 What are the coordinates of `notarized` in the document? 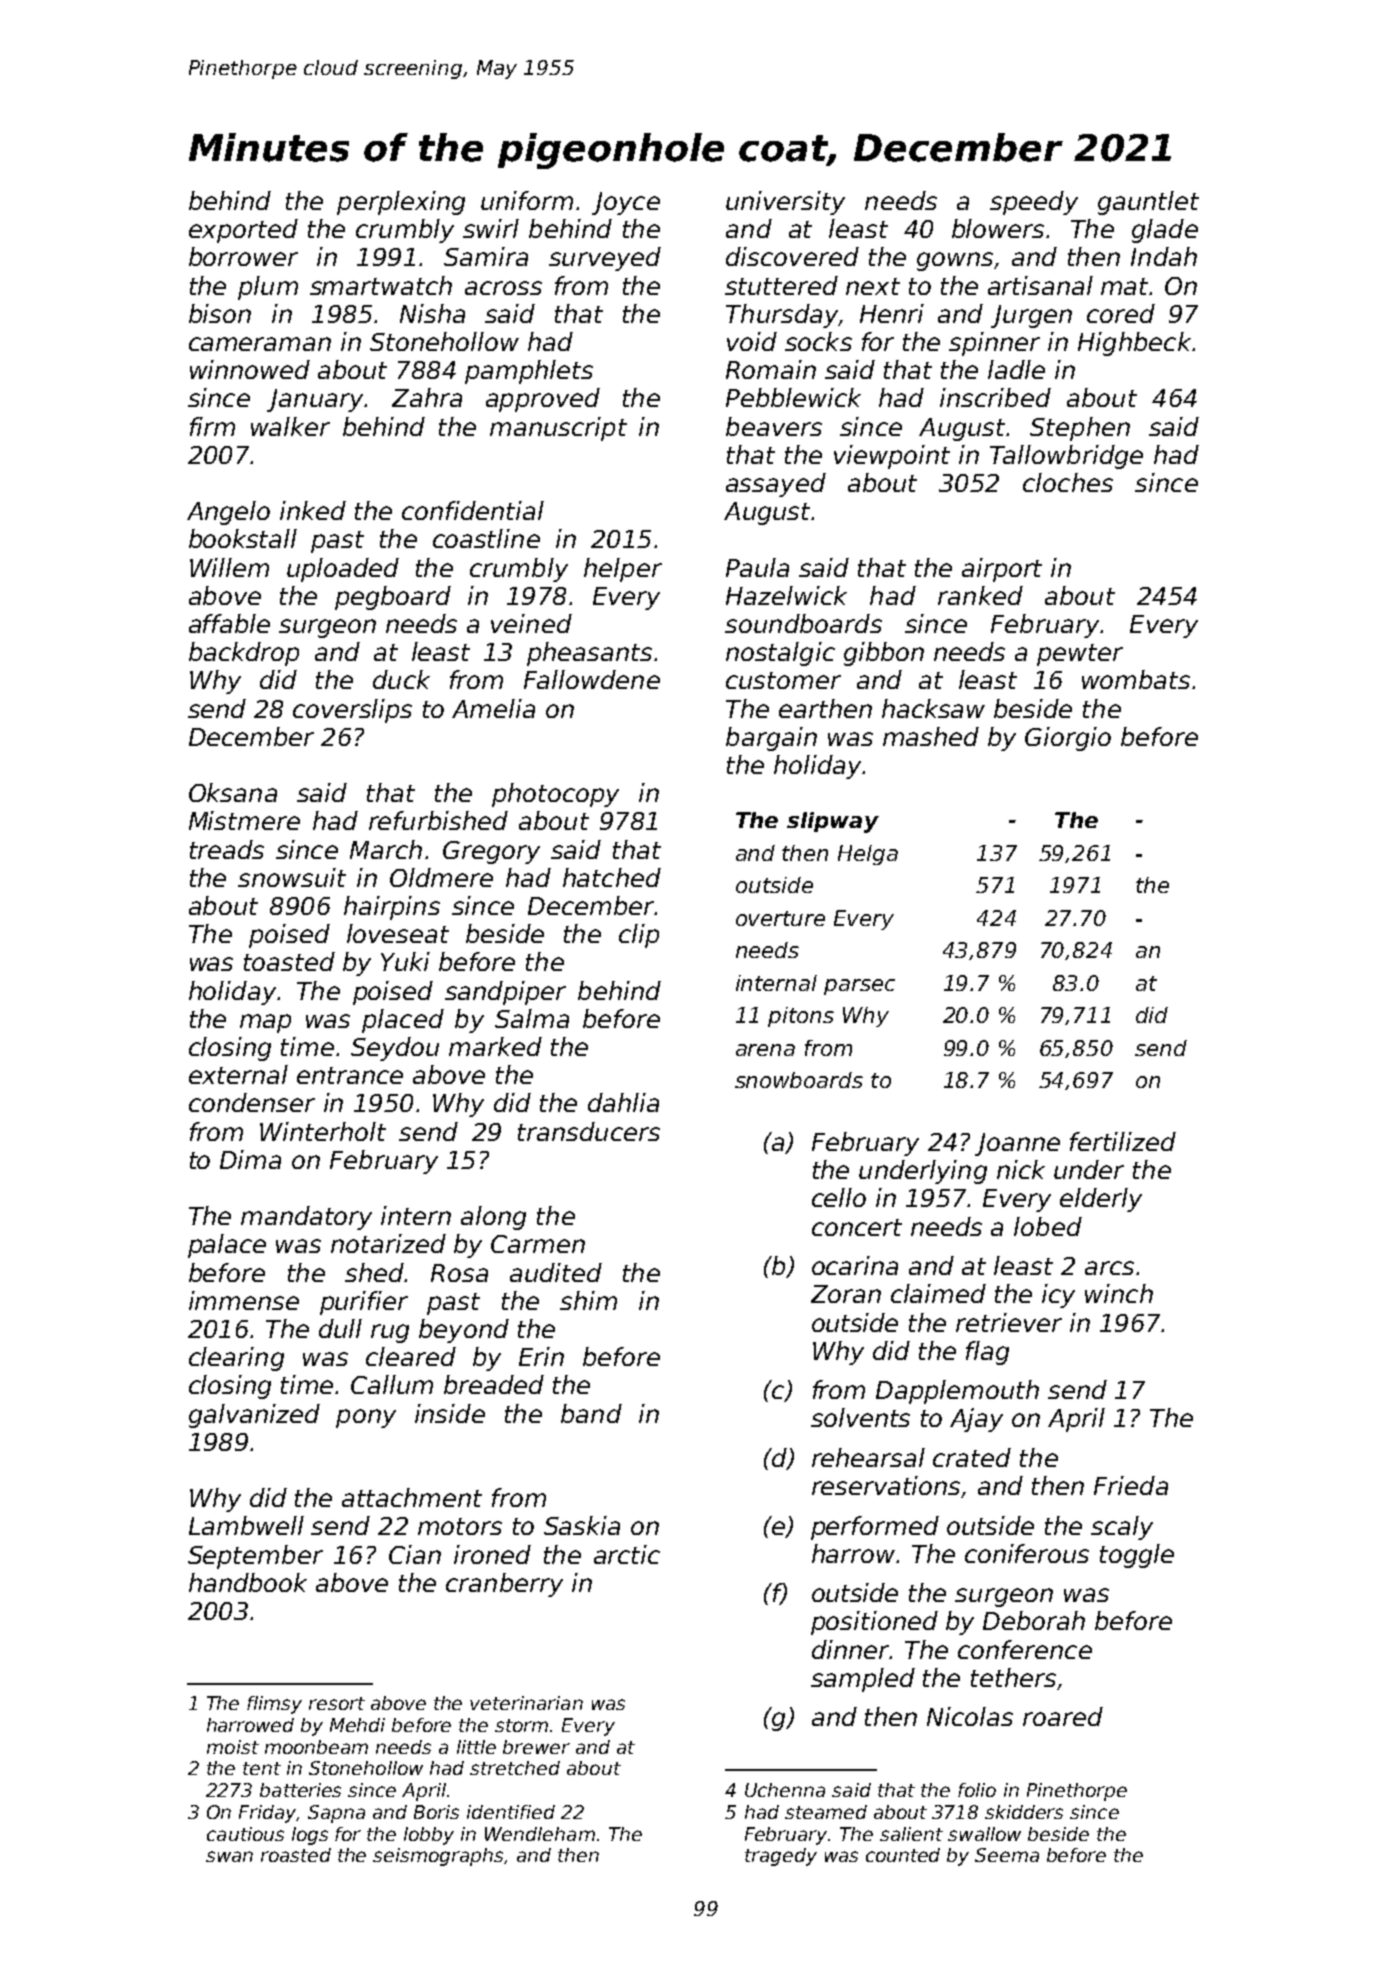 It's located at (388, 1243).
